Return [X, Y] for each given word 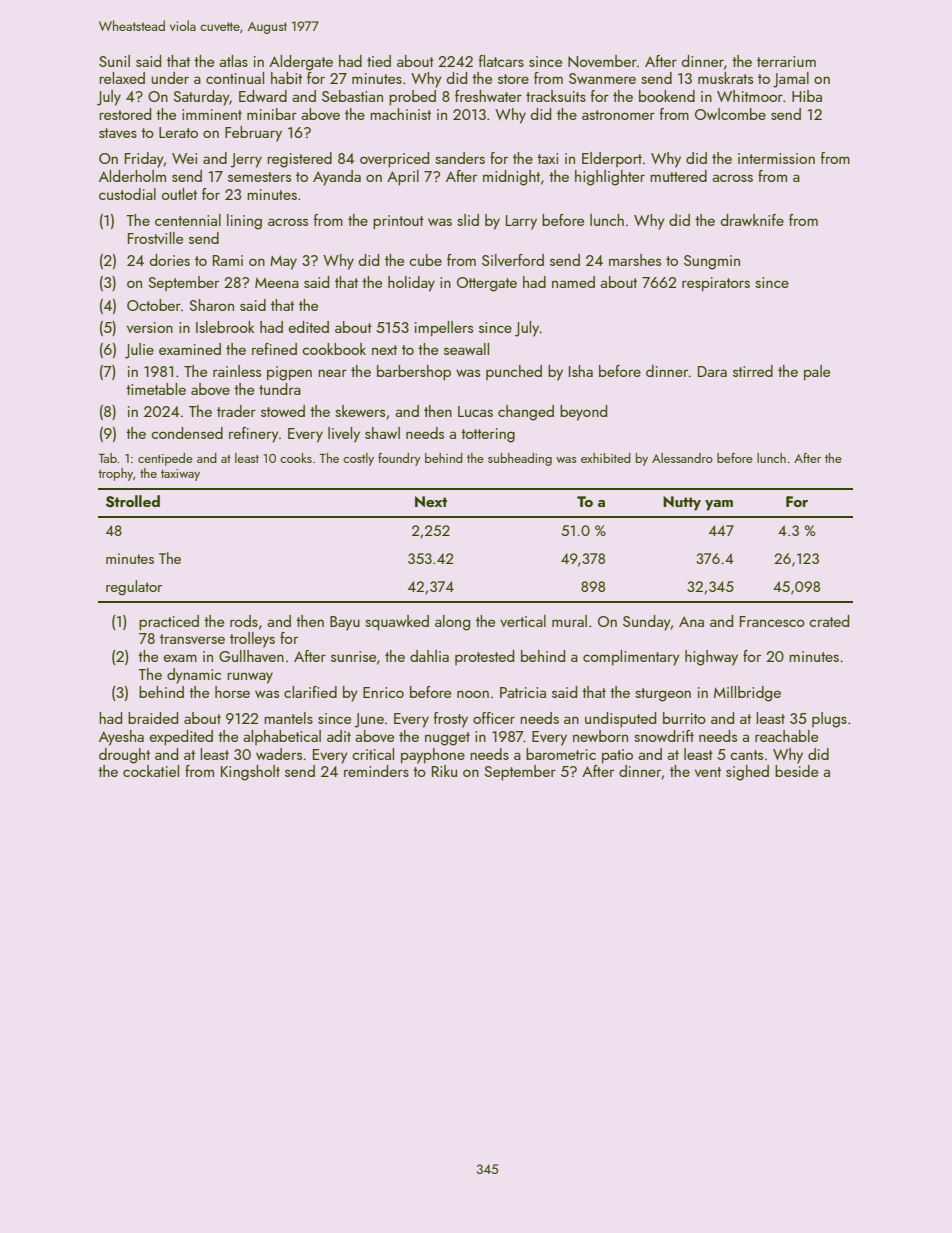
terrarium [786, 61]
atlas [233, 61]
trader [236, 411]
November [602, 61]
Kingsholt [250, 773]
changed [526, 413]
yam [719, 505]
